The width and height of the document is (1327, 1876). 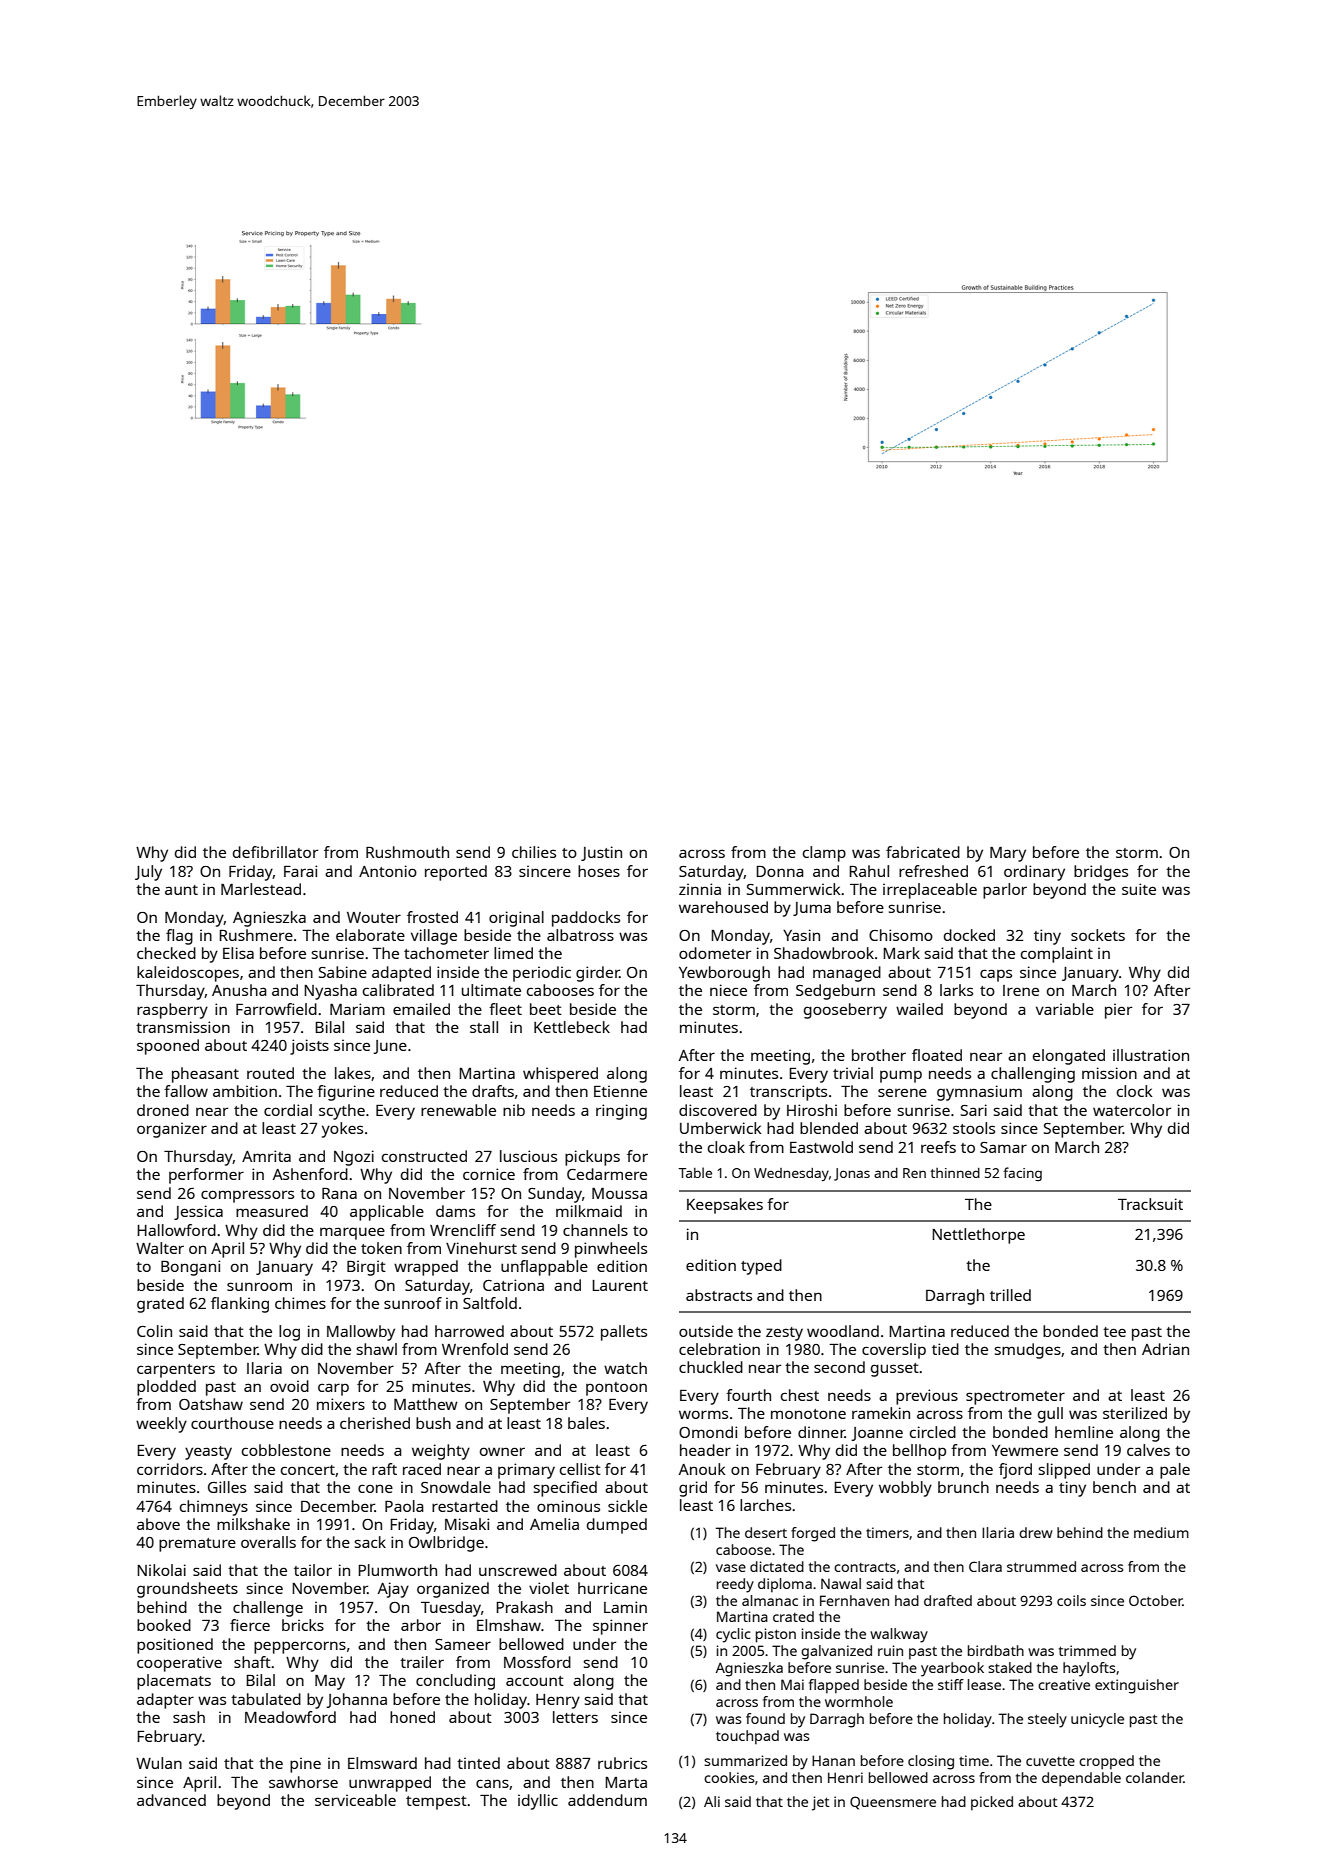 What do you see at coordinates (992, 1803) in the document?
I see `picked` at bounding box center [992, 1803].
